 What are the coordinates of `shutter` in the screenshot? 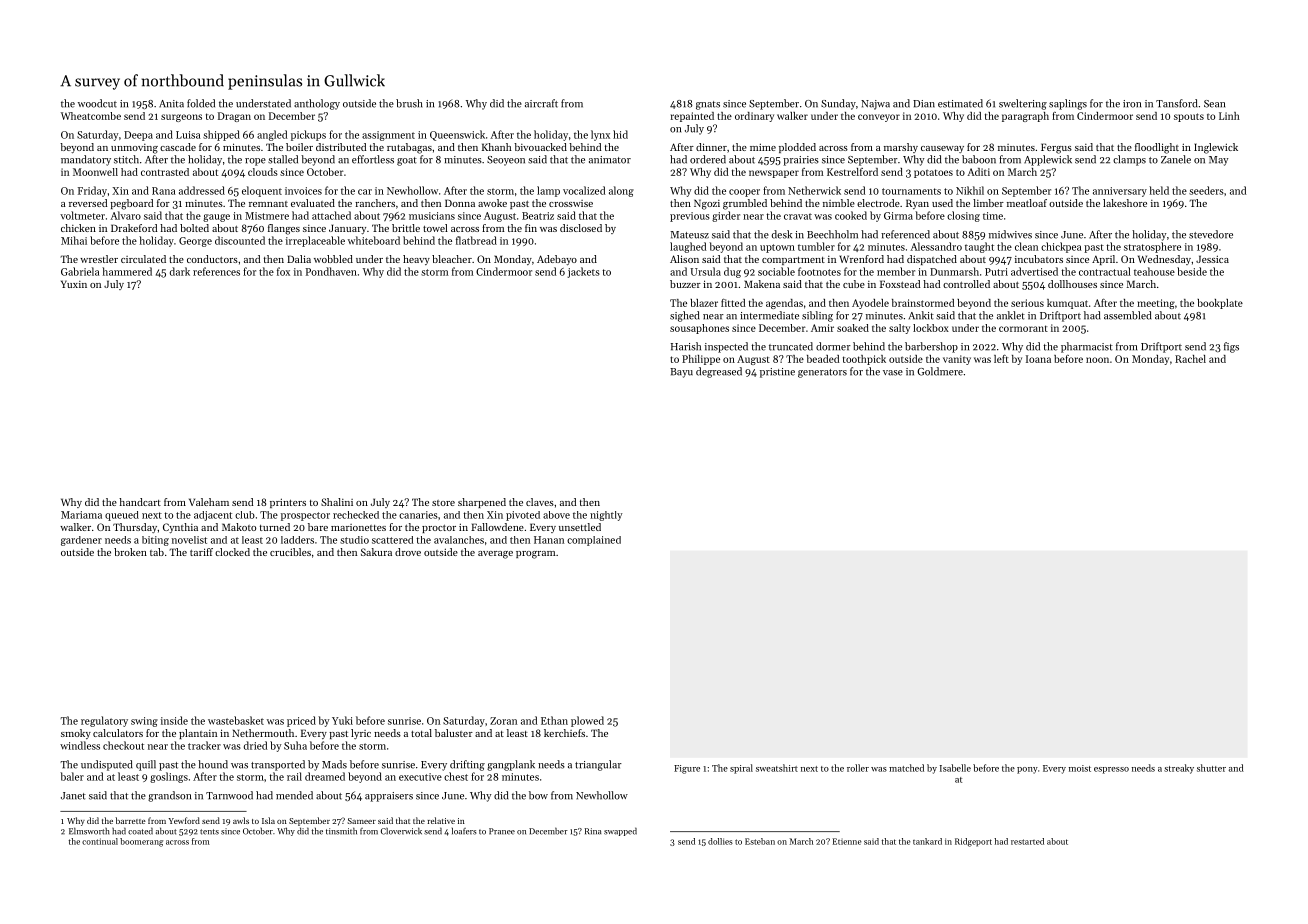 It's located at (1211, 768).
